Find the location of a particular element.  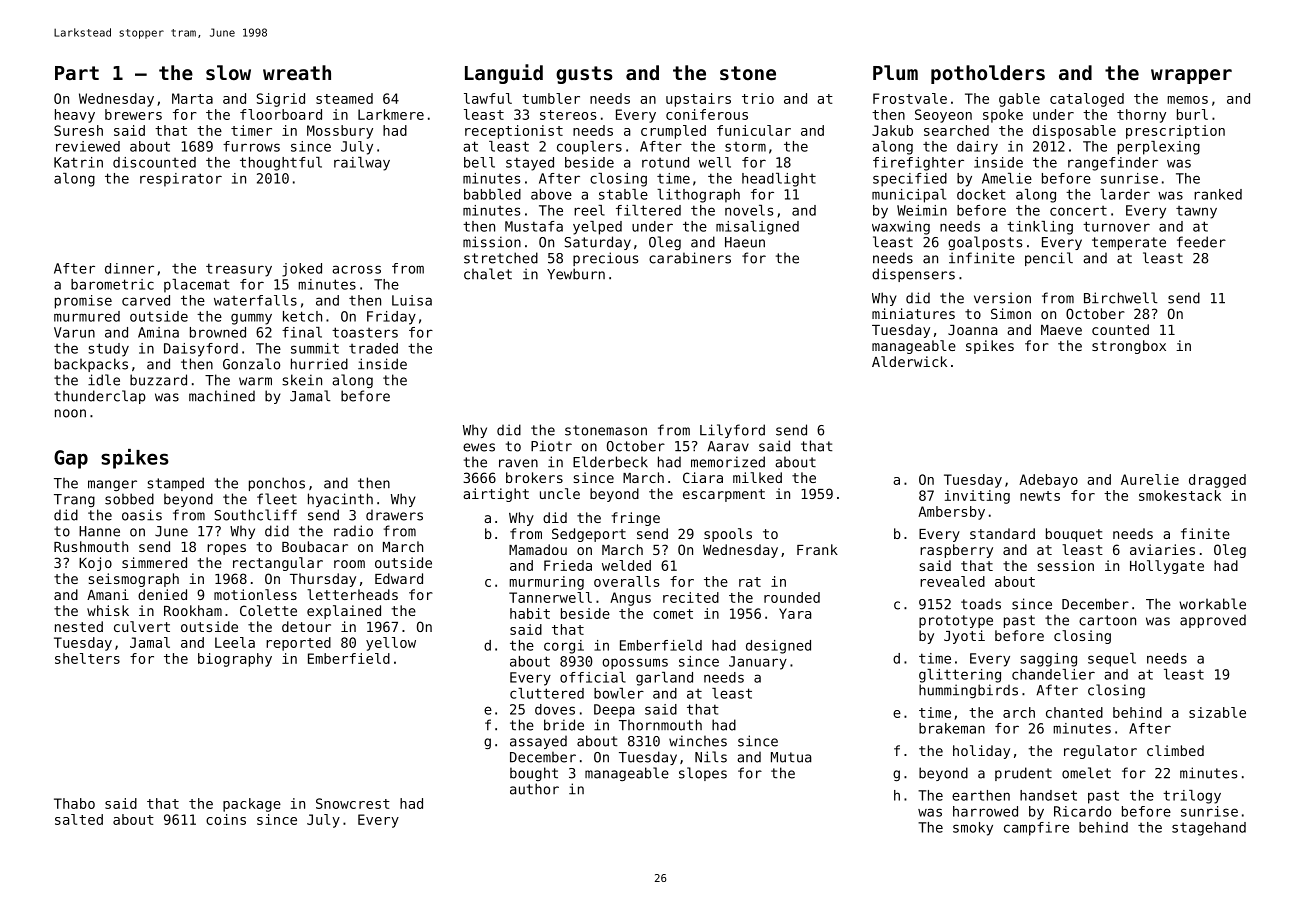

potholders is located at coordinates (988, 74).
